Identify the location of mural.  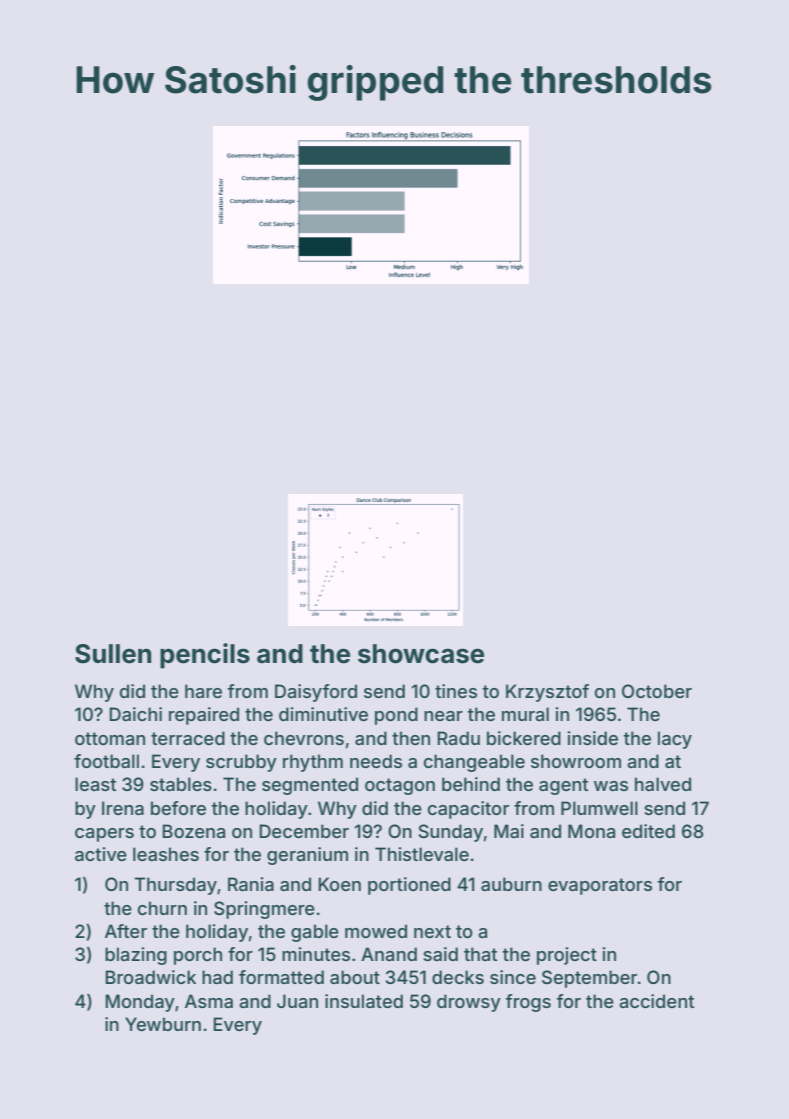
(525, 714).
